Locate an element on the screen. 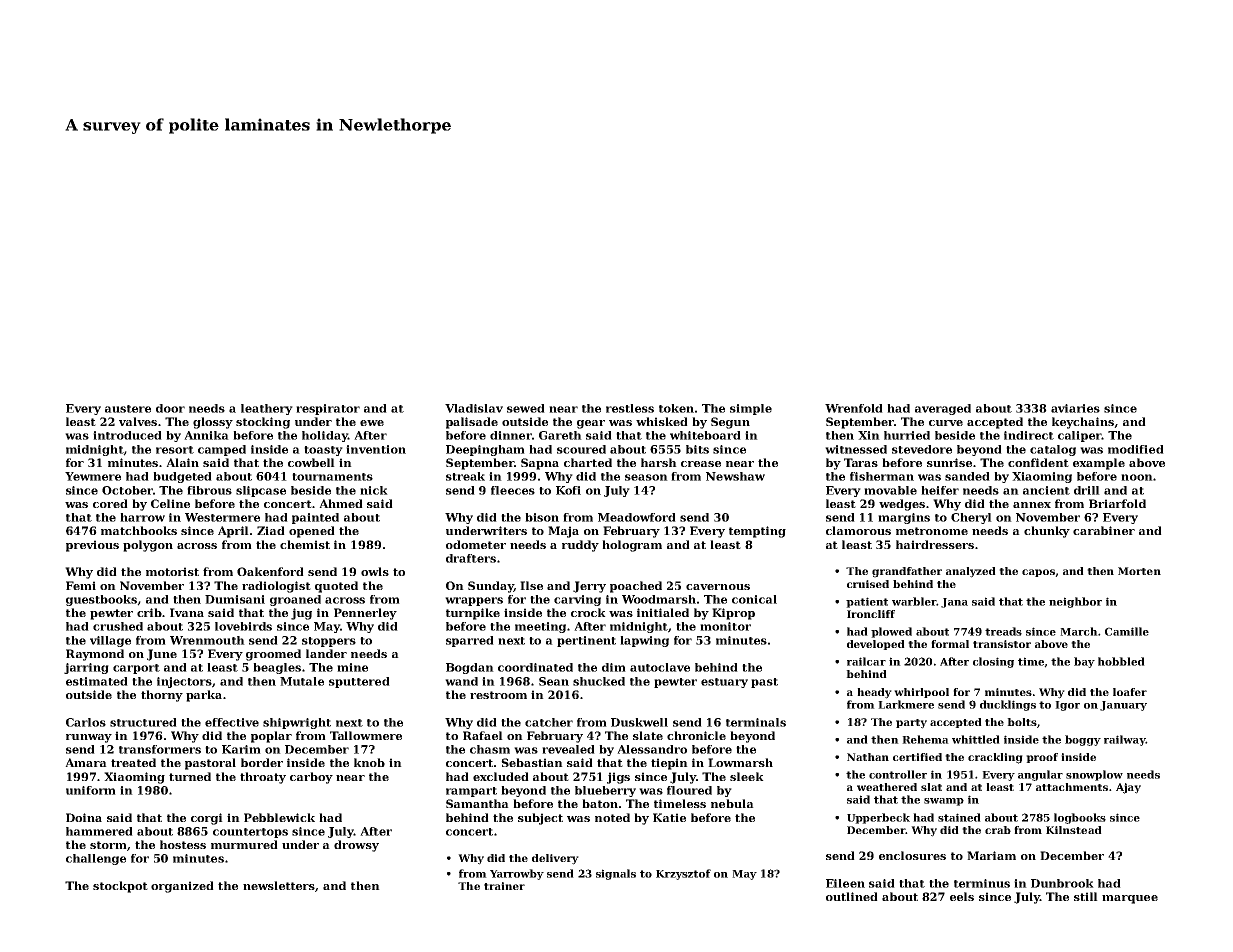  valves is located at coordinates (138, 421).
